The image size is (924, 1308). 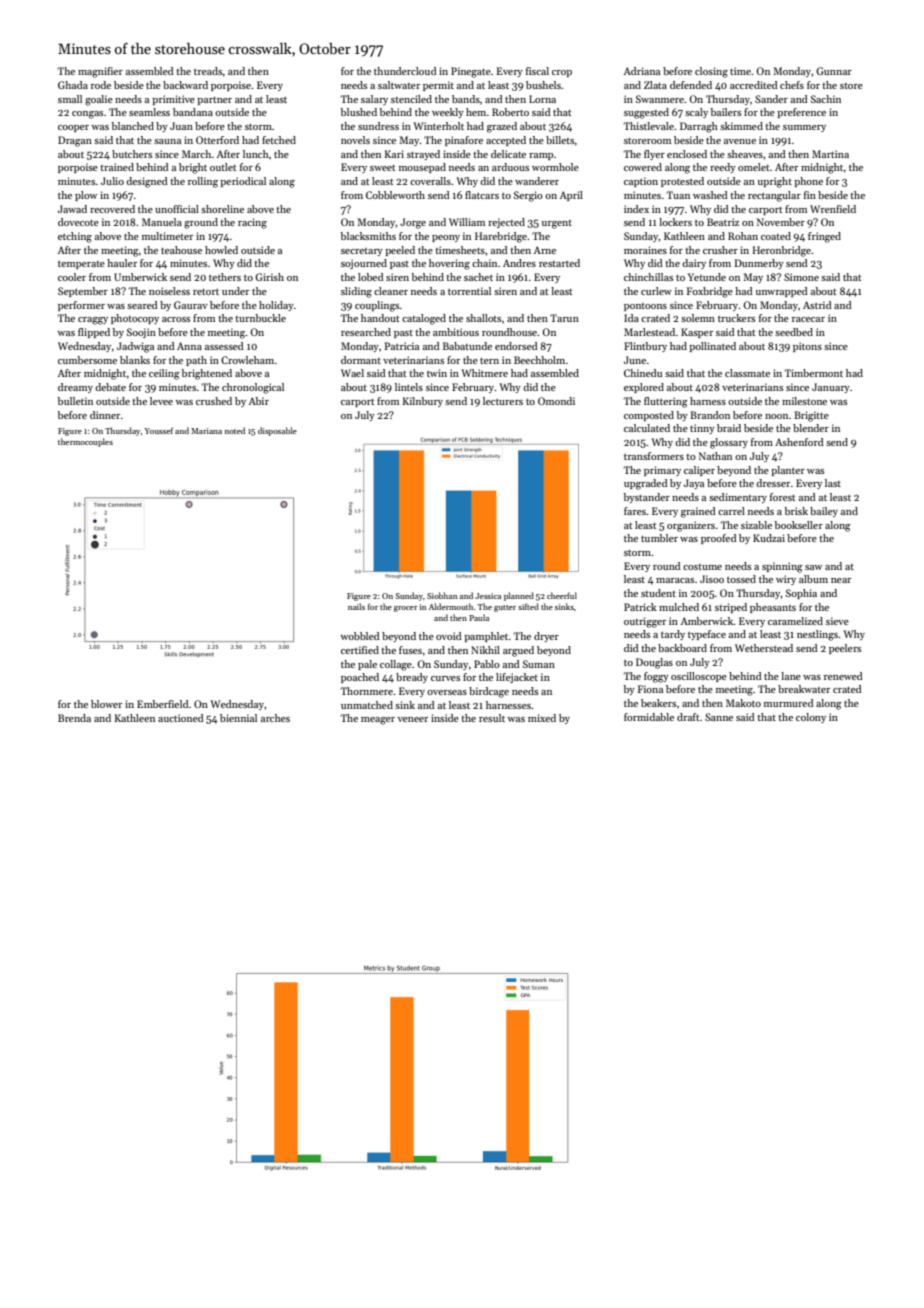 I want to click on Pinegate, so click(x=471, y=72).
